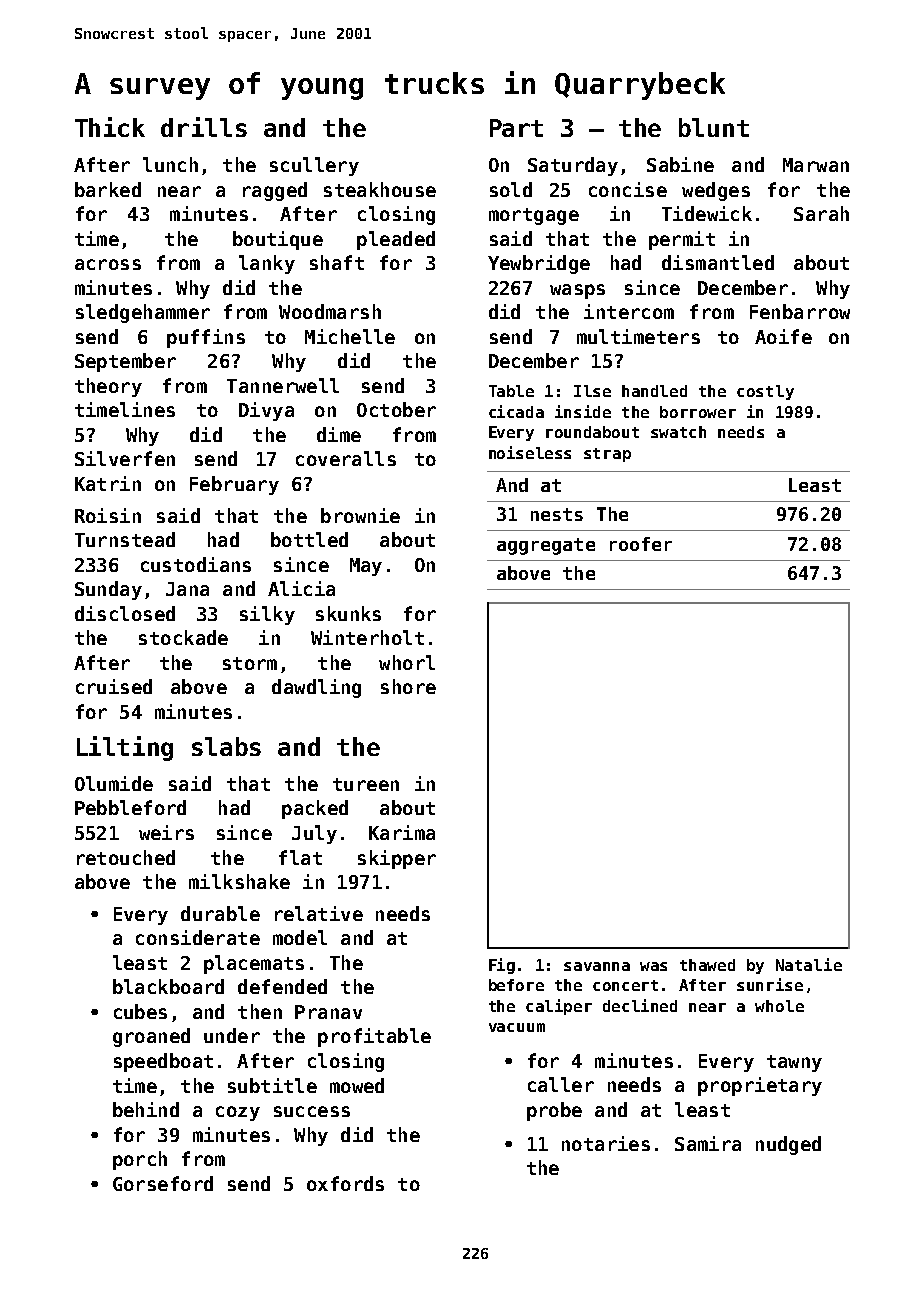 This screenshot has width=924, height=1314. What do you see at coordinates (641, 544) in the screenshot?
I see `roofer` at bounding box center [641, 544].
